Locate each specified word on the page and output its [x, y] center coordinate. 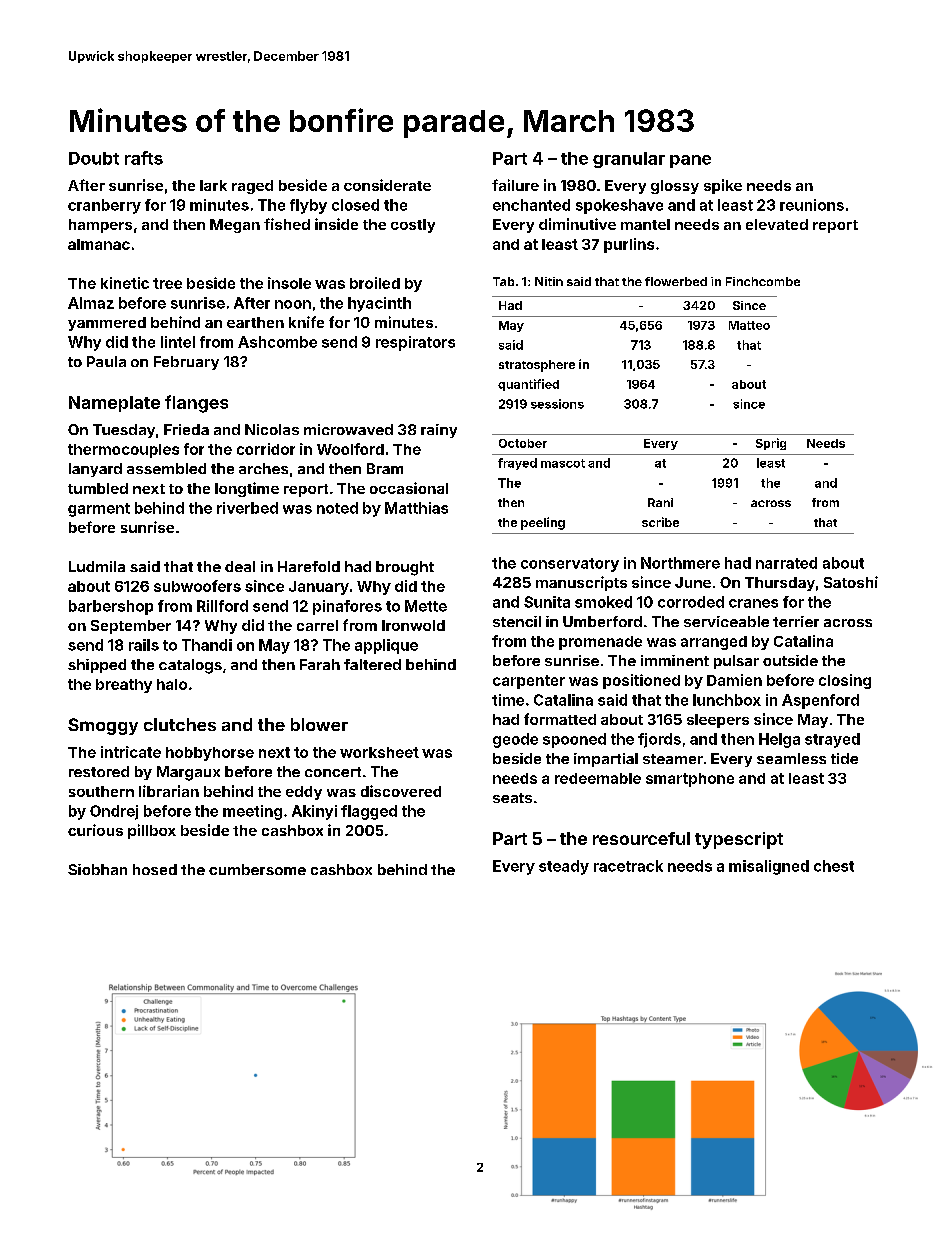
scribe [660, 522]
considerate [387, 185]
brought [405, 568]
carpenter [529, 682]
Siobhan [97, 869]
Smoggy [103, 726]
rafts [144, 158]
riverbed [247, 508]
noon [293, 304]
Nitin [549, 281]
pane [690, 161]
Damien [734, 680]
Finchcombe [763, 281]
